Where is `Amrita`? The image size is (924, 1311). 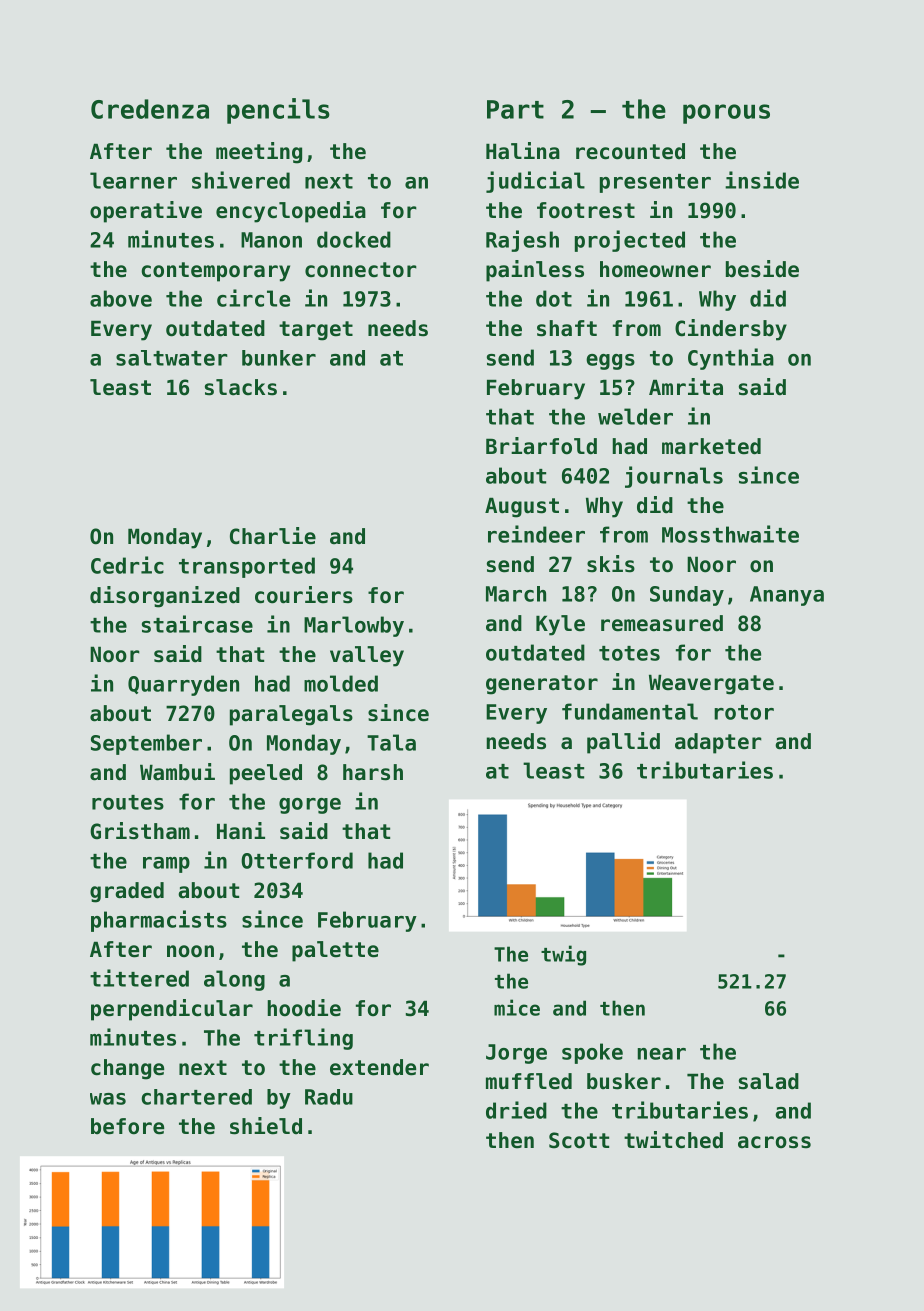 Amrita is located at coordinates (686, 387).
